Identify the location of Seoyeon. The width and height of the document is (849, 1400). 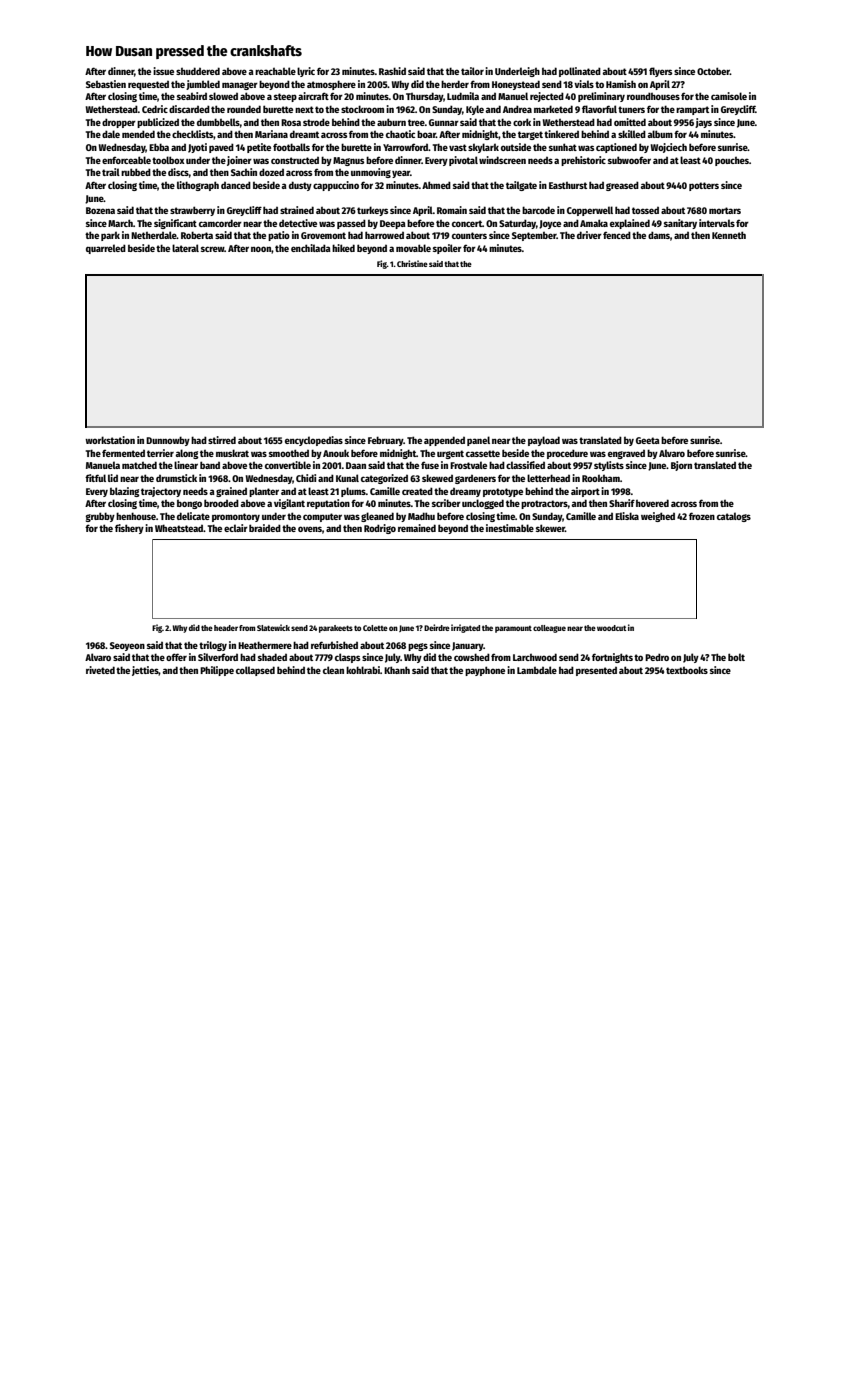
(127, 646).
